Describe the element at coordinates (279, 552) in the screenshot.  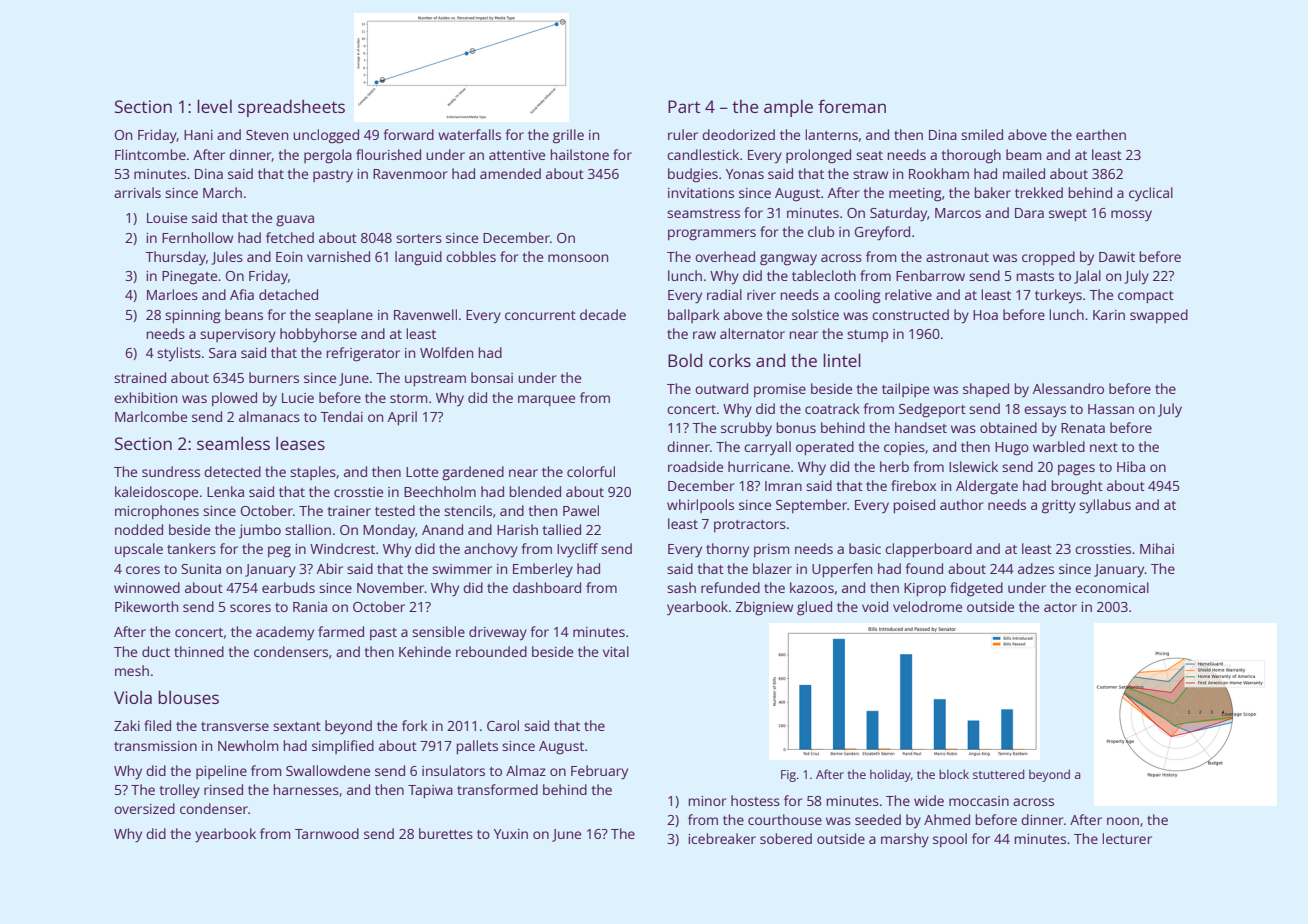
I see `peg` at that location.
